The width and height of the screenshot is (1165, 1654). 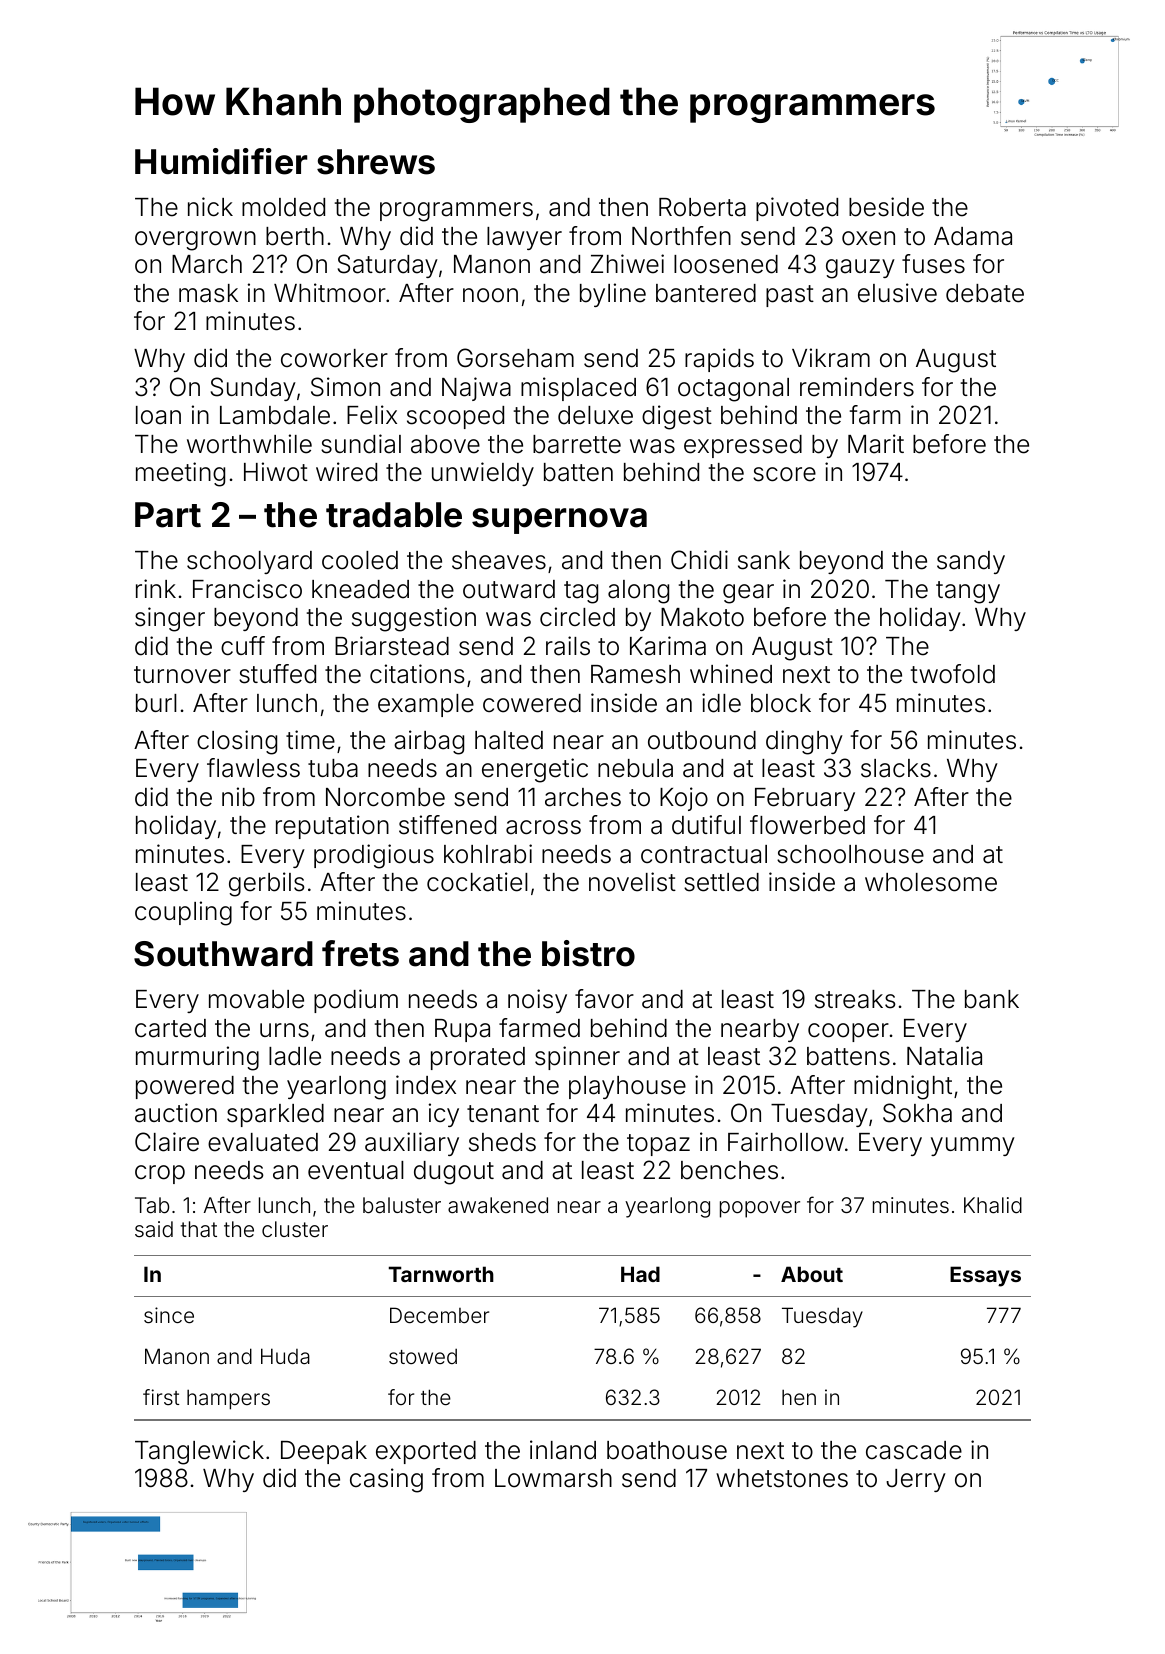 What do you see at coordinates (702, 207) in the screenshot?
I see `Roberta` at bounding box center [702, 207].
